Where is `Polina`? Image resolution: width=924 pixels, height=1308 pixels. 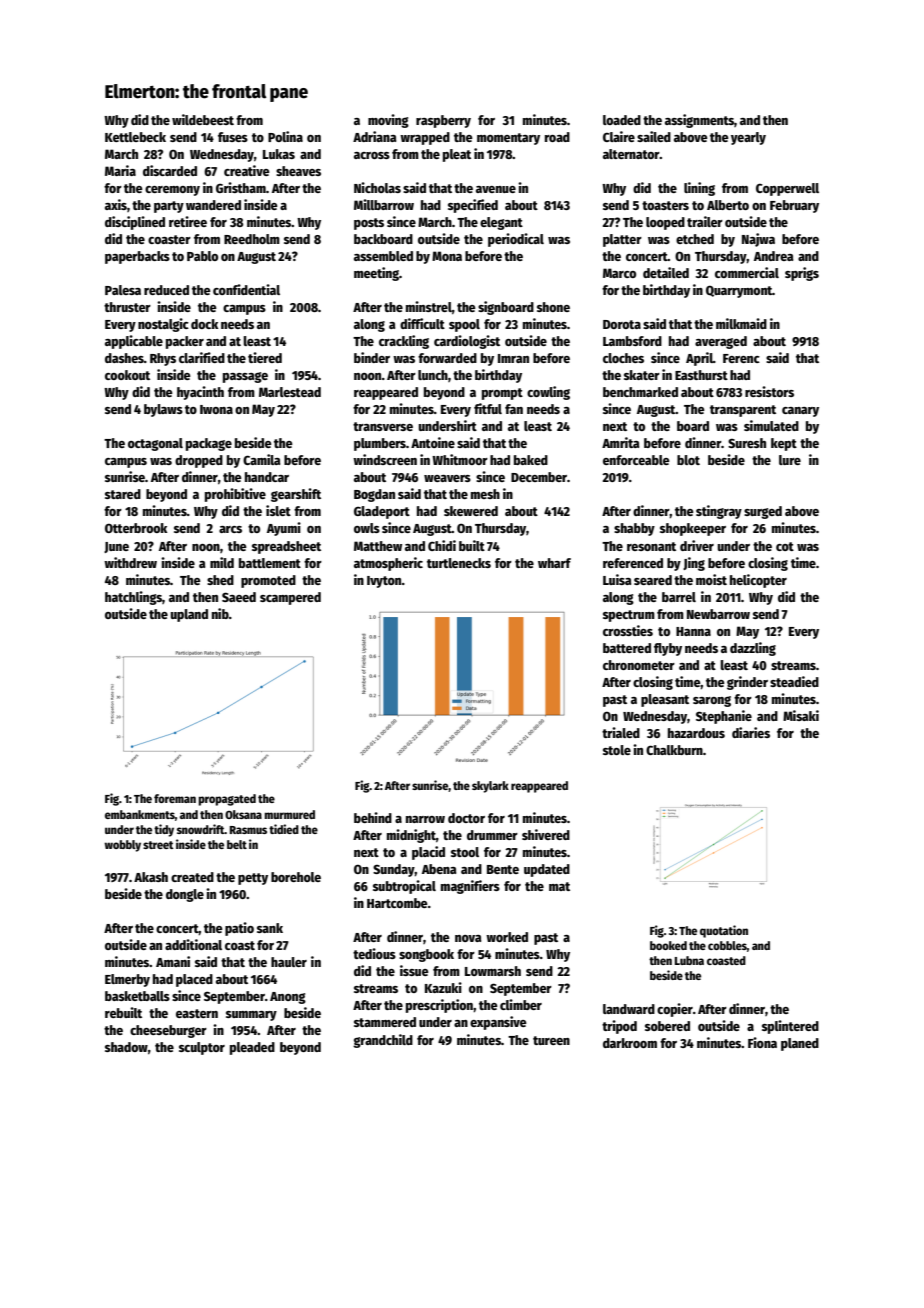 Polina is located at coordinates (285, 136).
